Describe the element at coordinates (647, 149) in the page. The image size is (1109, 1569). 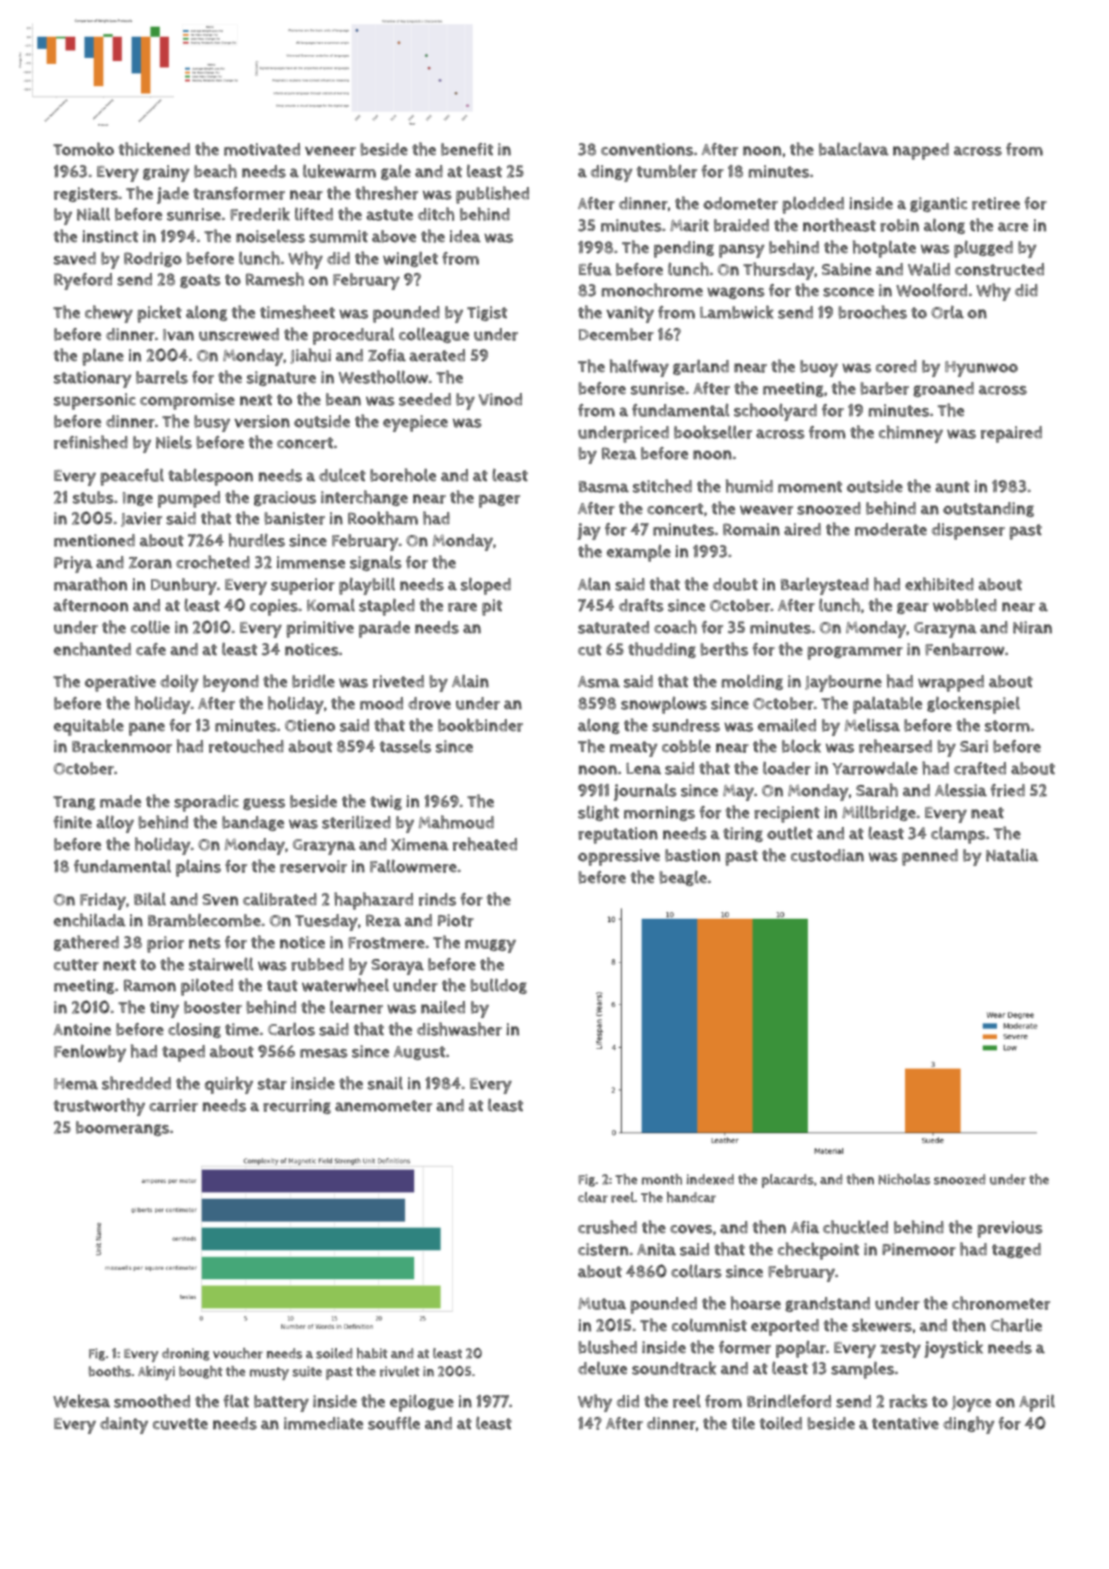
I see `conventions` at that location.
